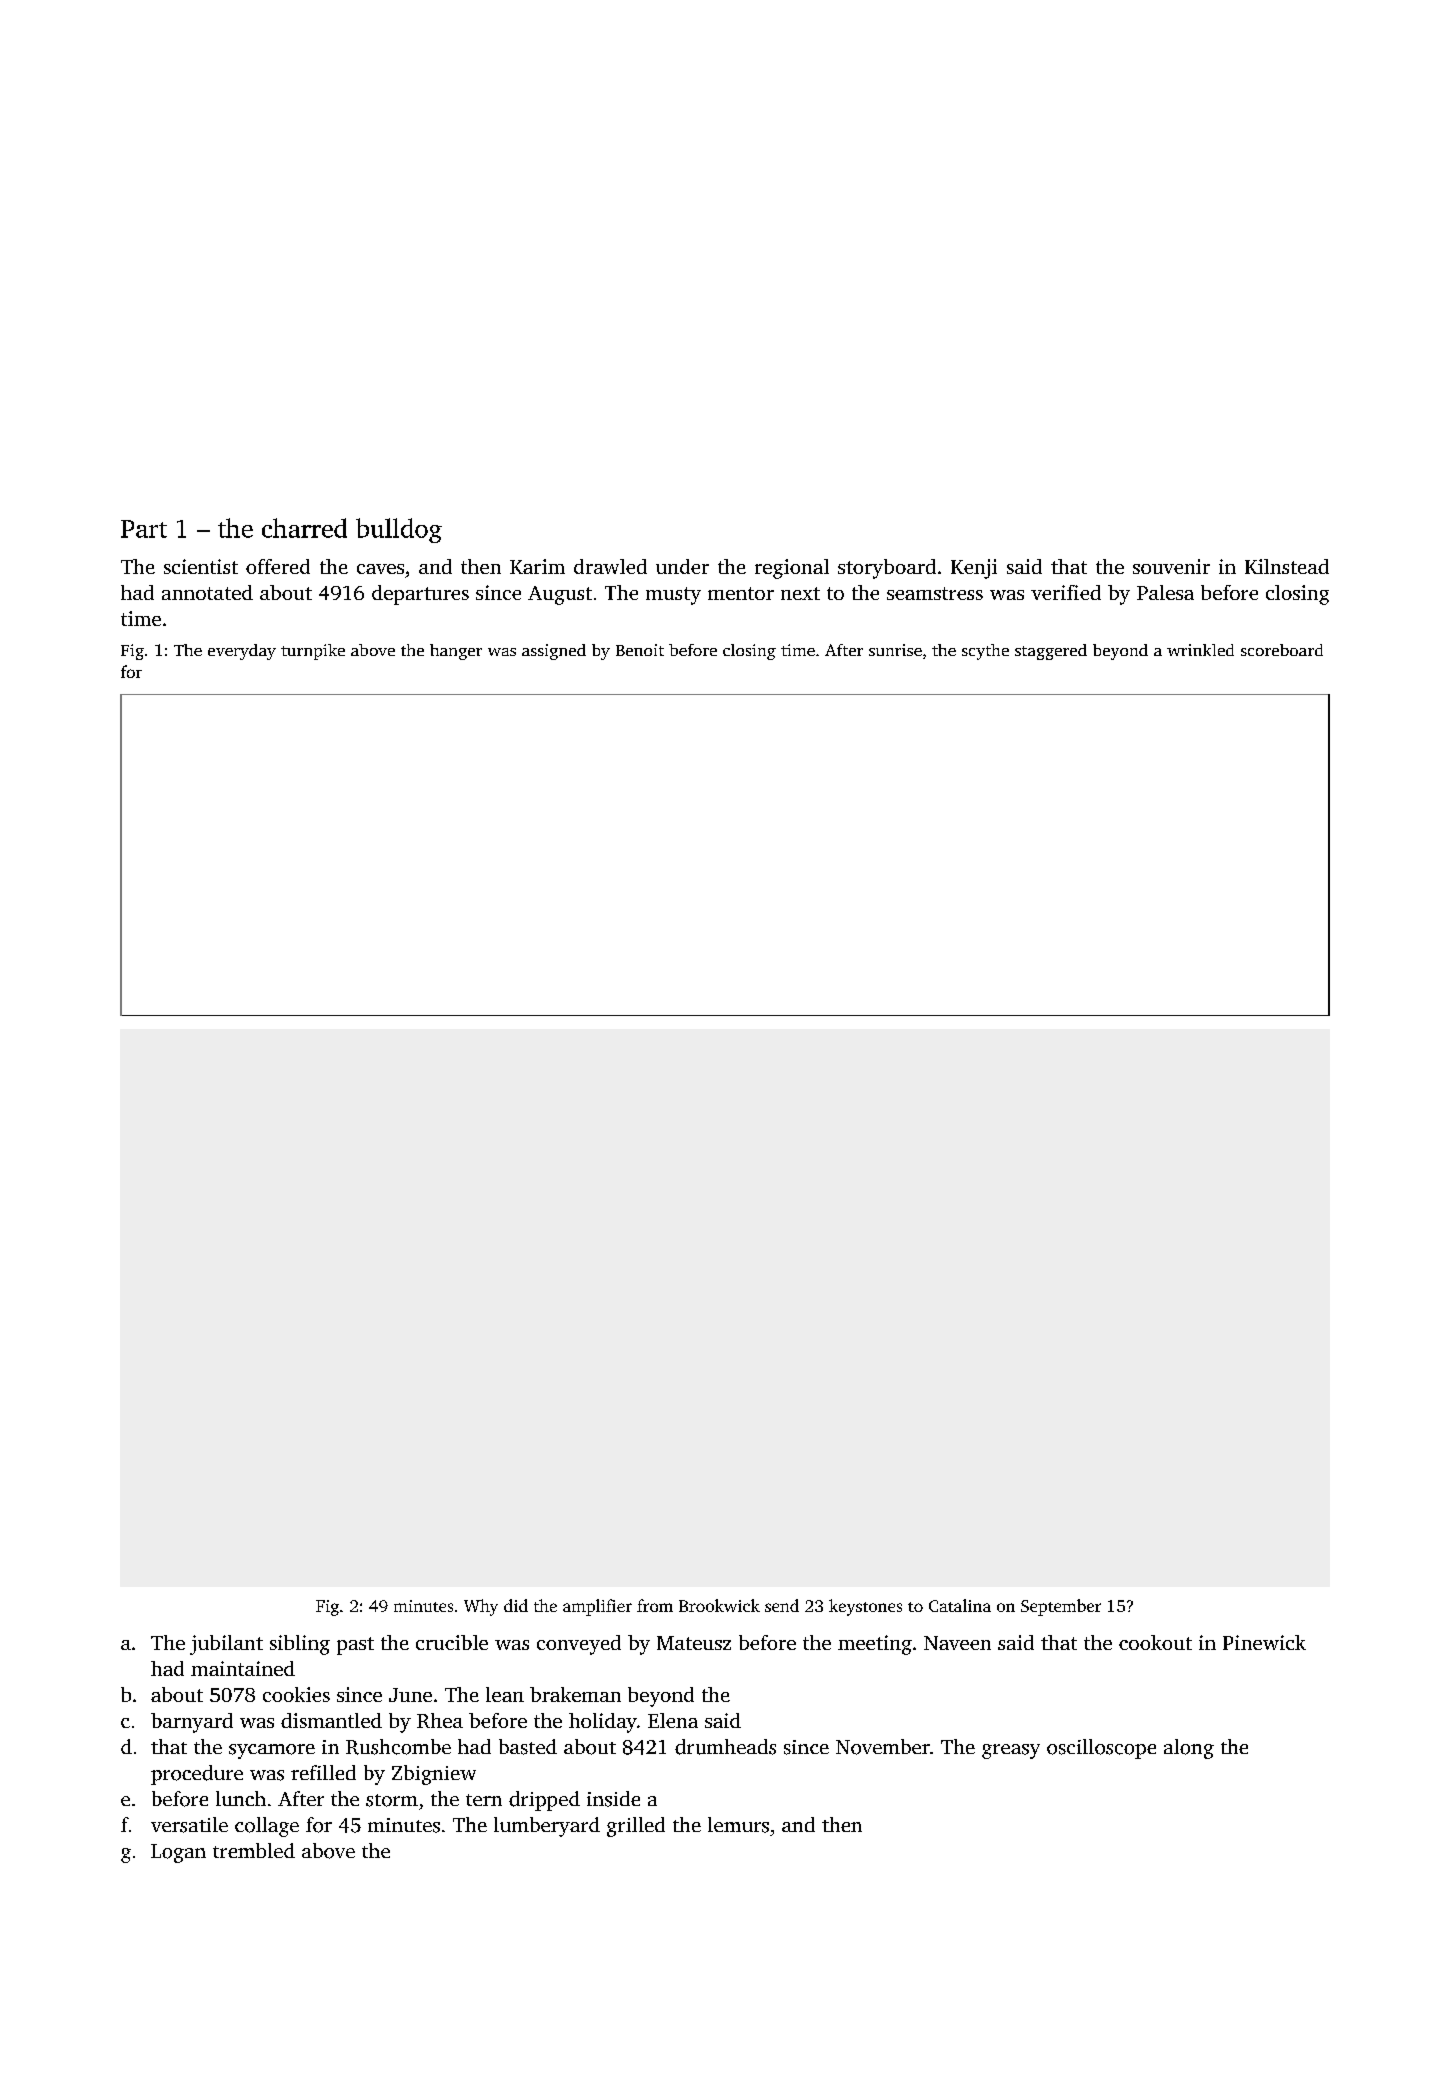 The image size is (1450, 2100). I want to click on Karim, so click(537, 566).
